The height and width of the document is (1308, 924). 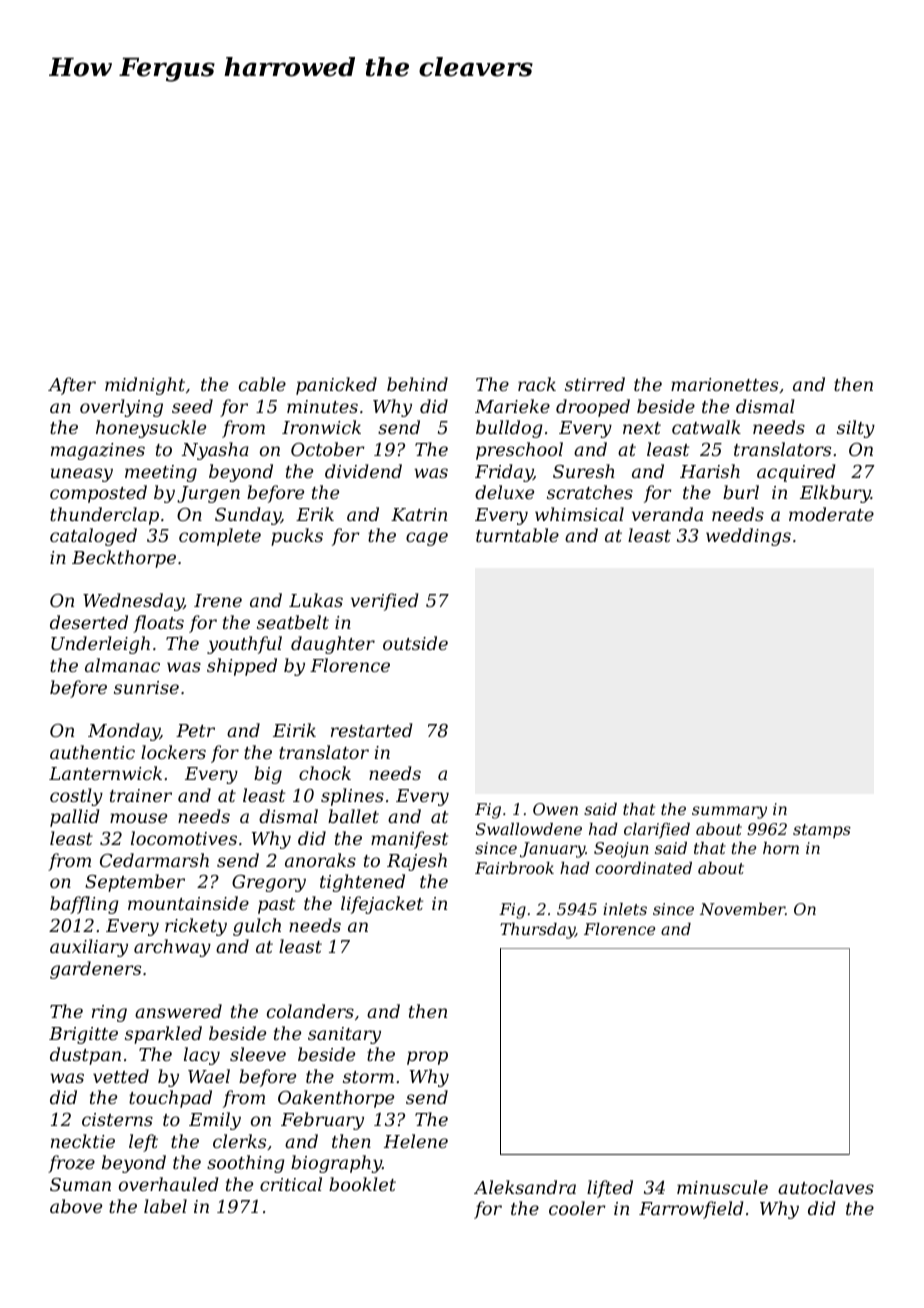 What do you see at coordinates (178, 1011) in the document?
I see `answered` at bounding box center [178, 1011].
